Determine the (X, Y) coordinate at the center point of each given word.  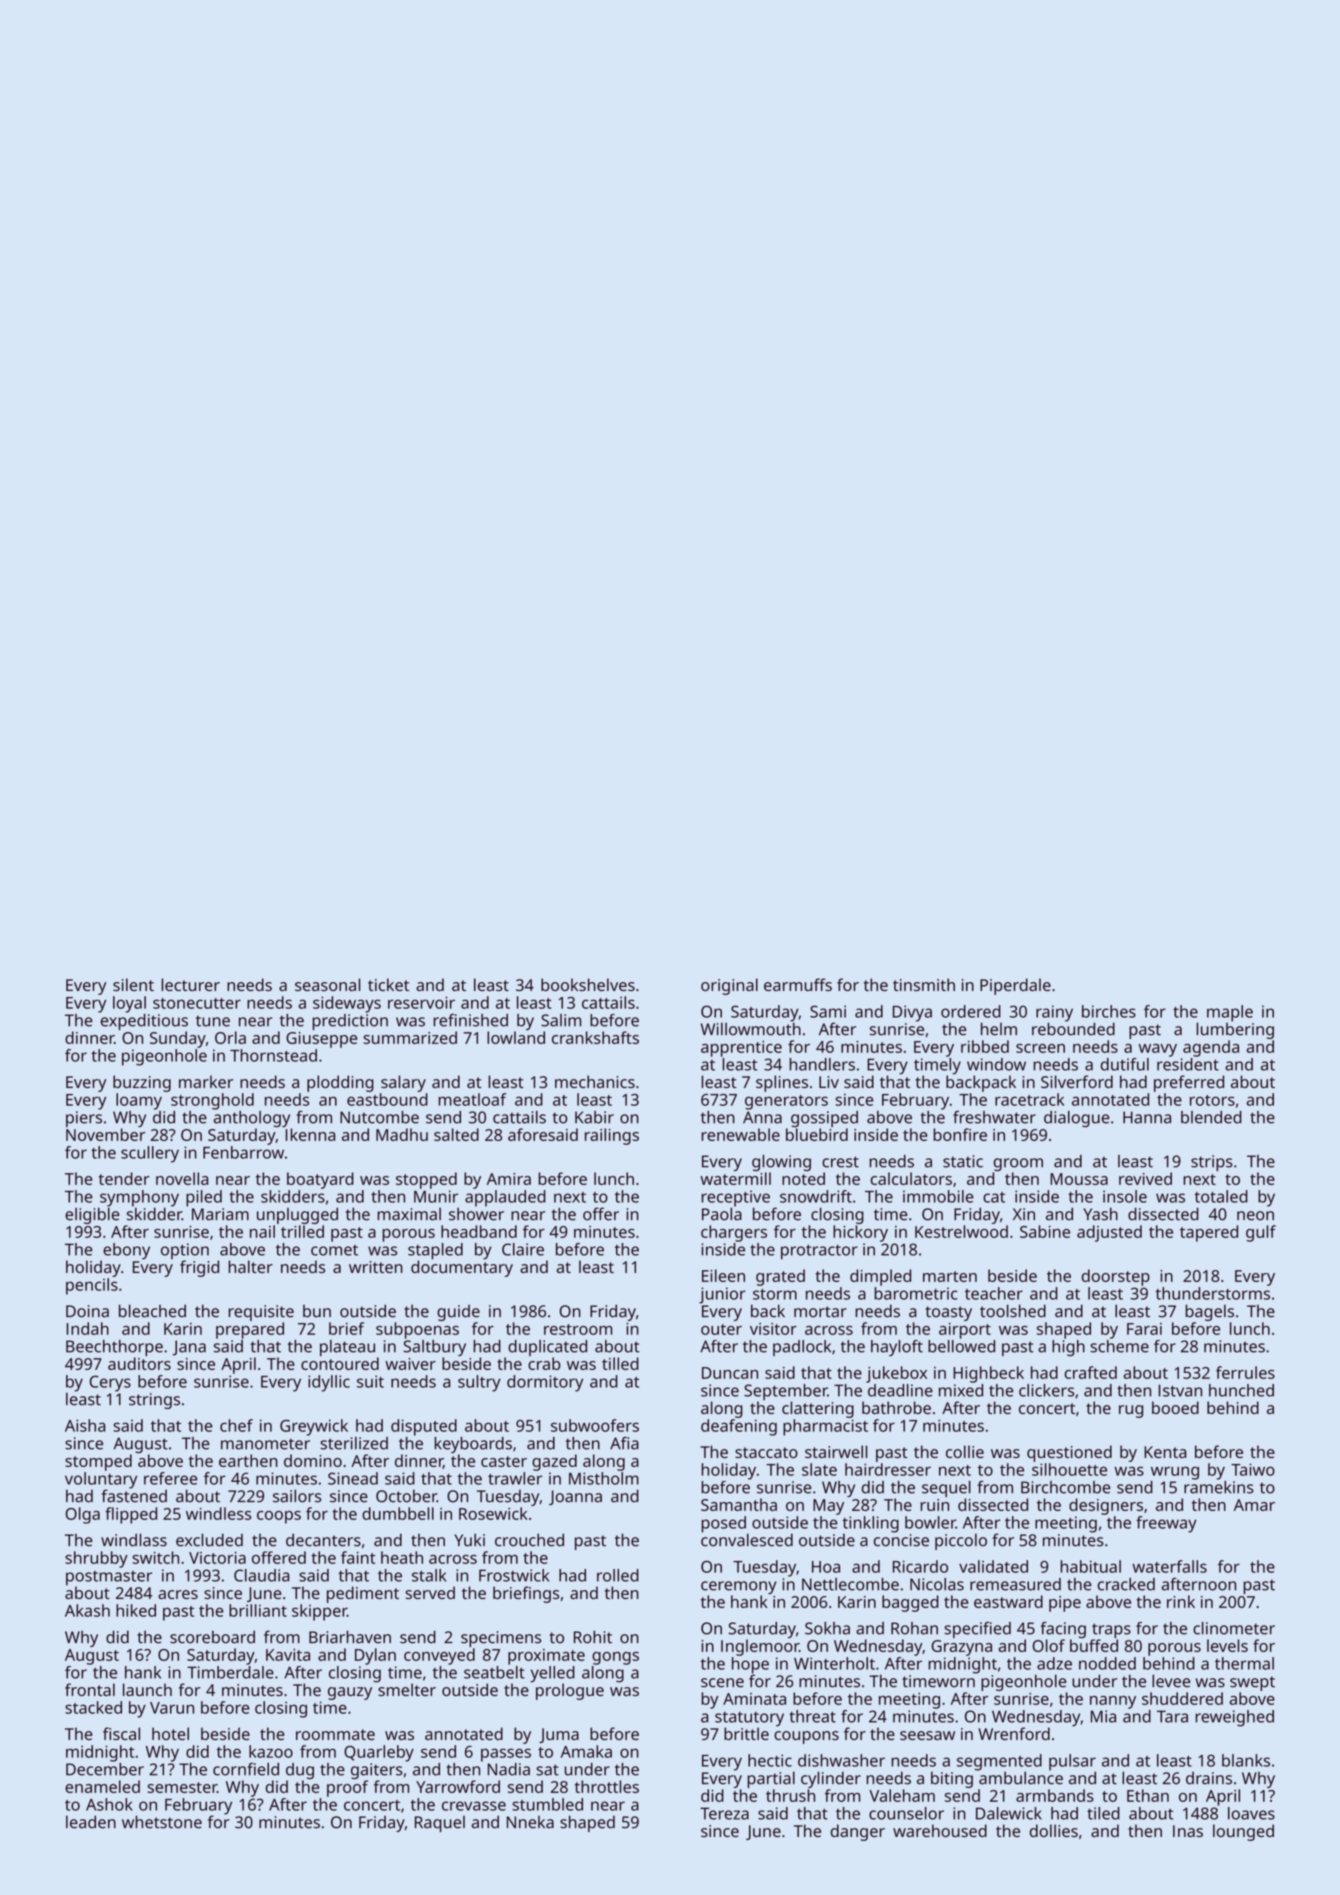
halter (250, 1266)
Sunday (178, 1039)
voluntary (101, 1480)
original (729, 986)
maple (1230, 1013)
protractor (819, 1252)
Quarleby (379, 1753)
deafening (739, 1427)
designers (1106, 1506)
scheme (1119, 1346)
